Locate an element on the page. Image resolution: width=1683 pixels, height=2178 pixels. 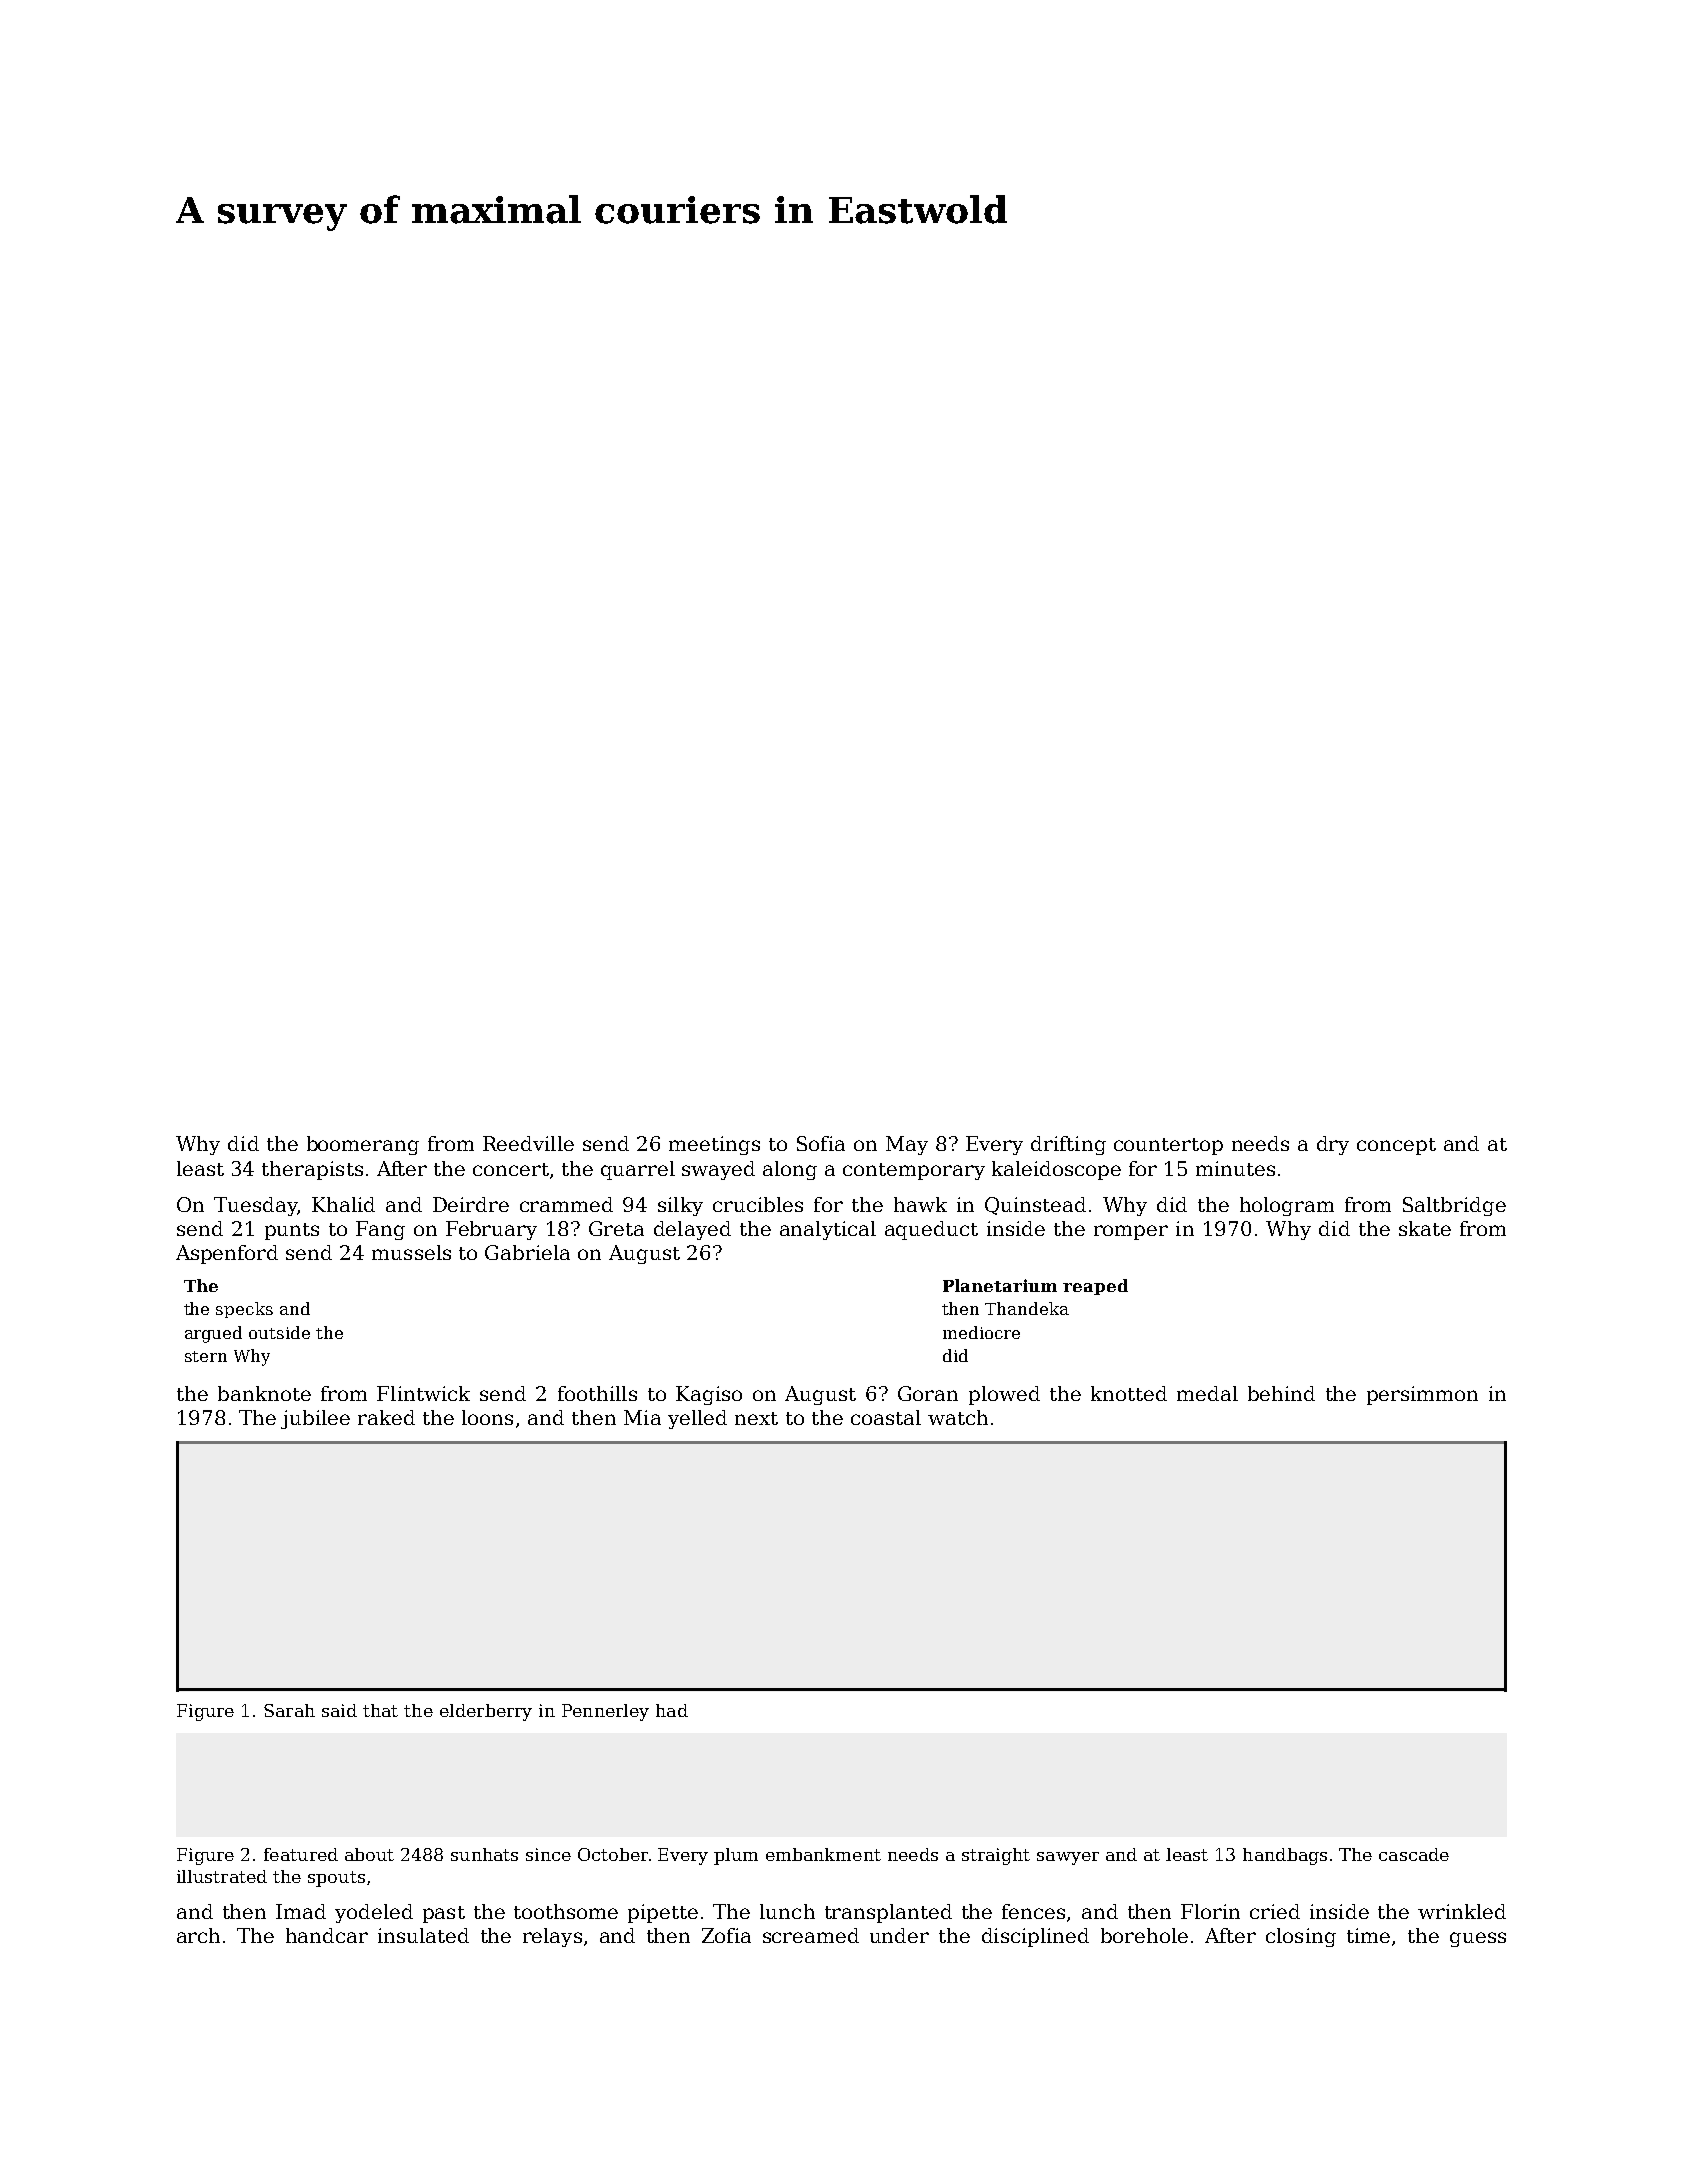
raked is located at coordinates (386, 1417).
